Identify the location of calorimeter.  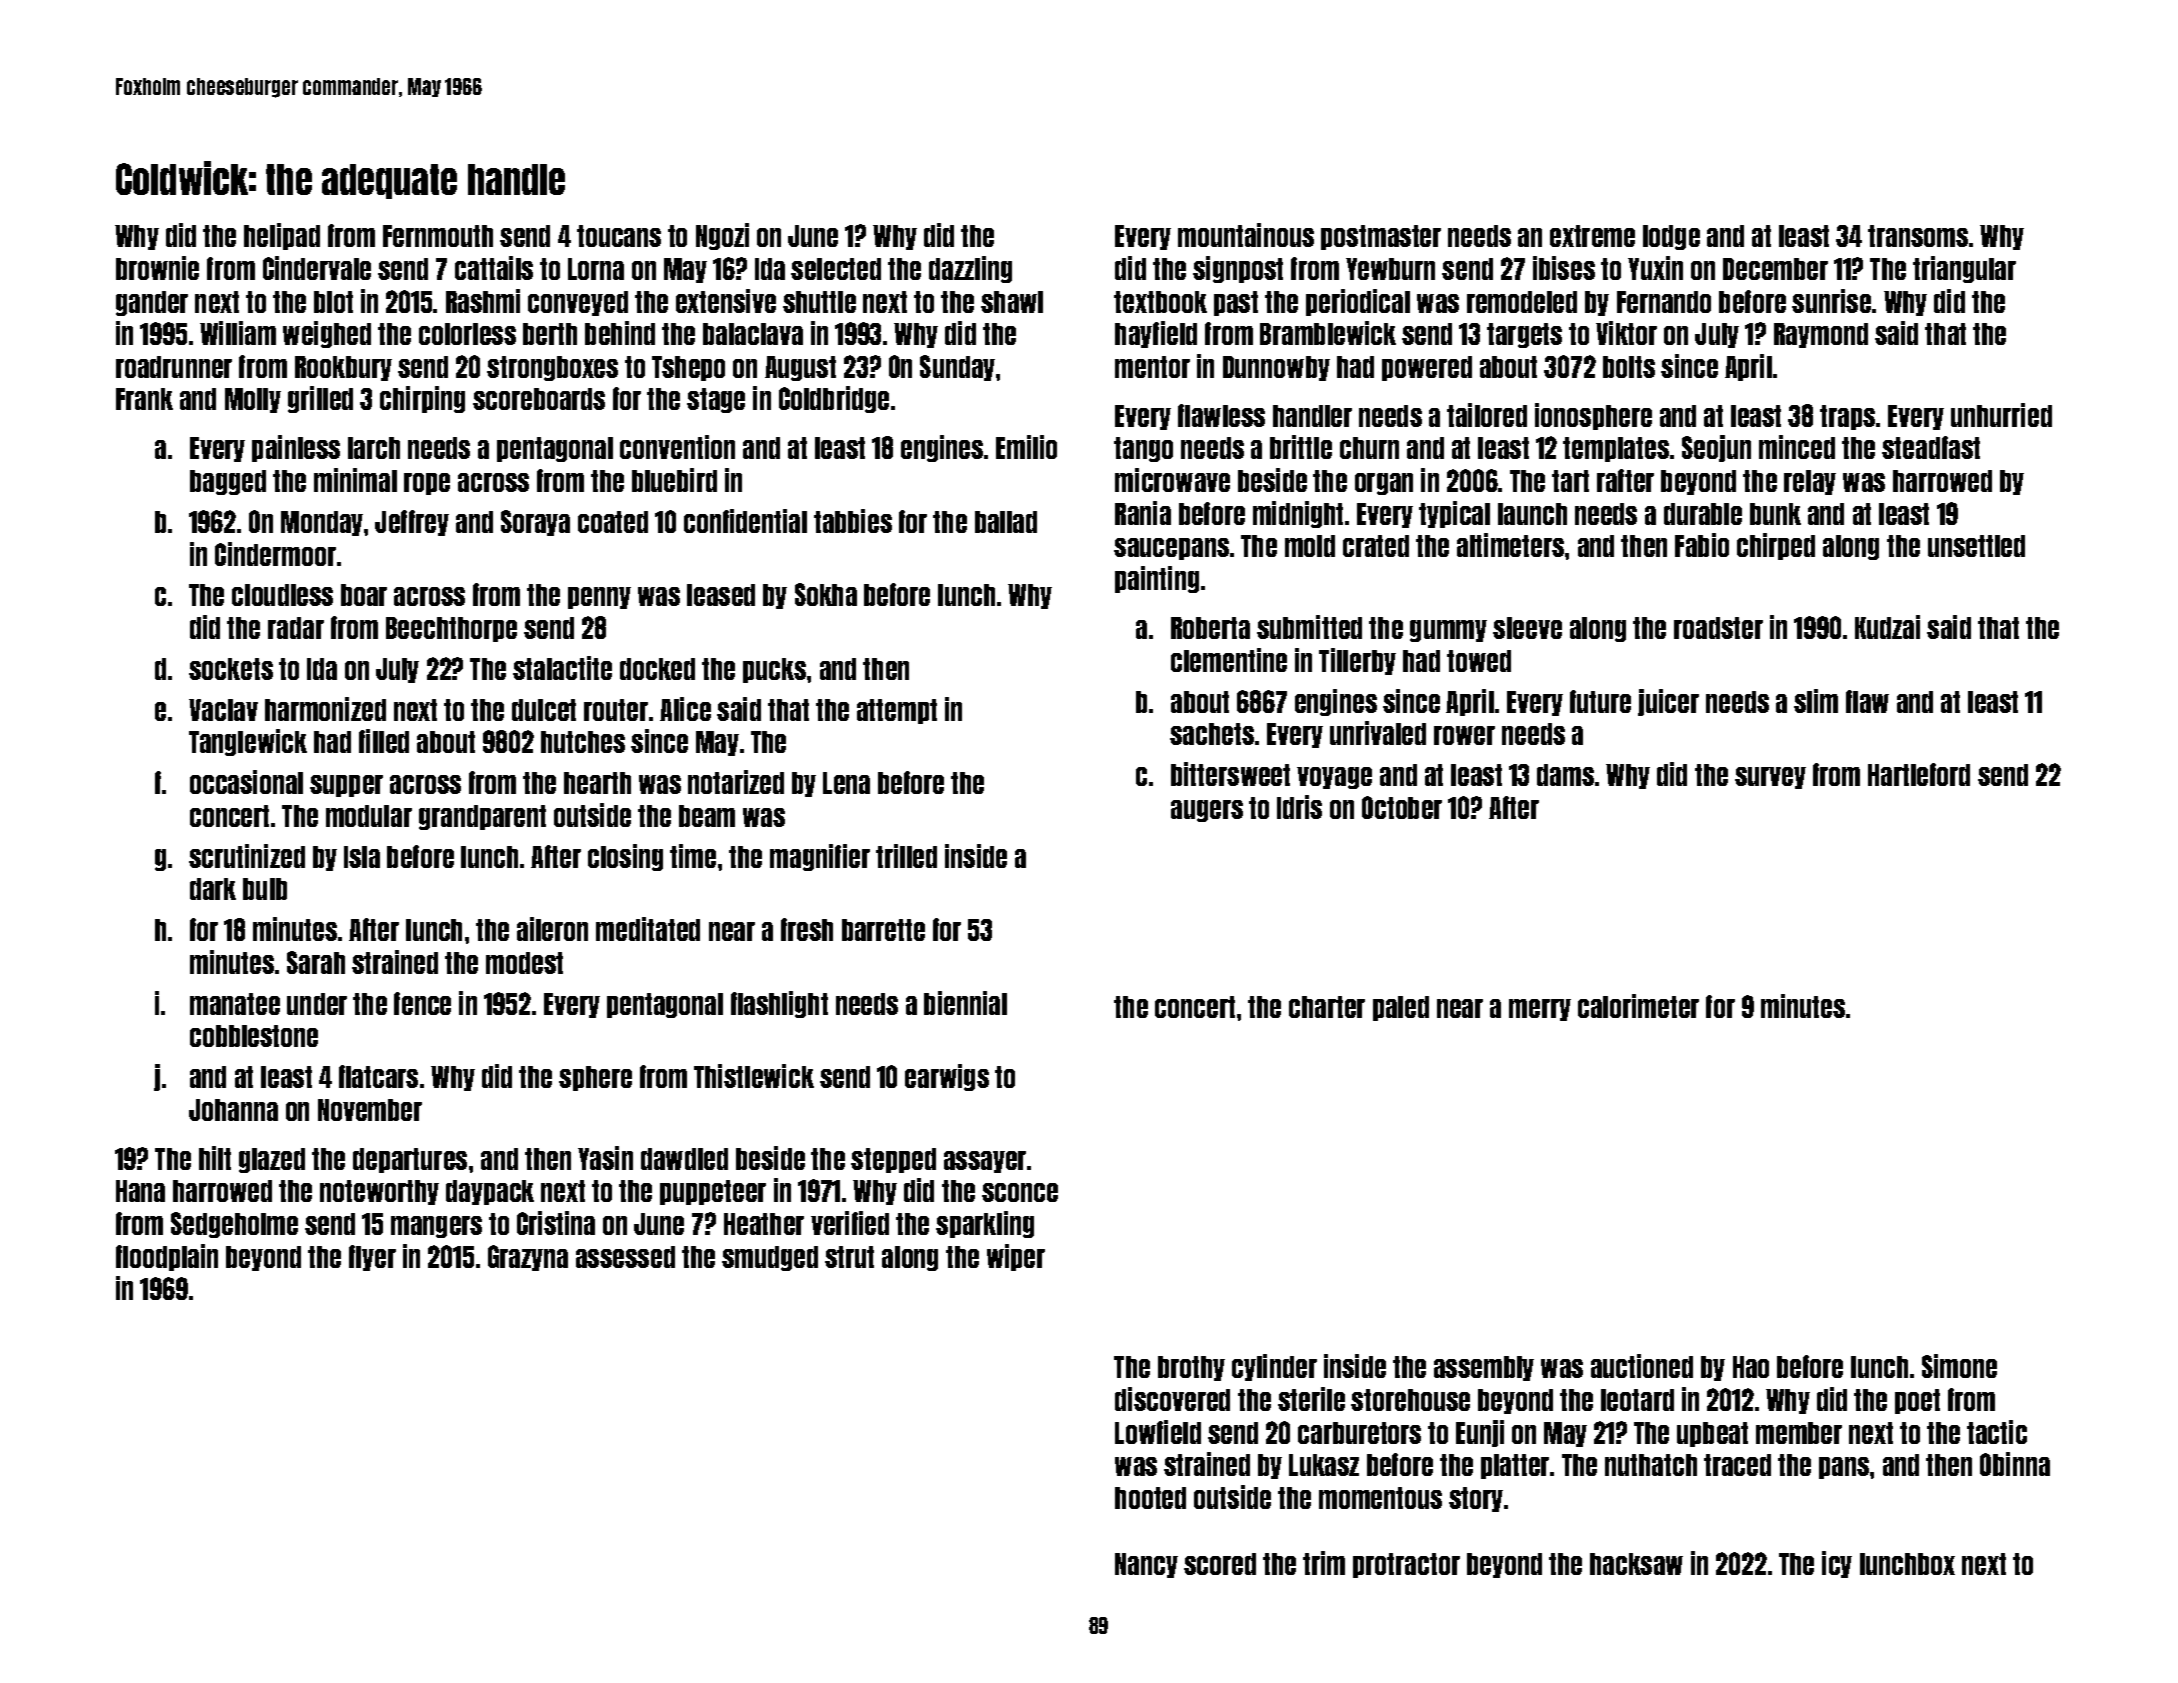
(1638, 1006).
